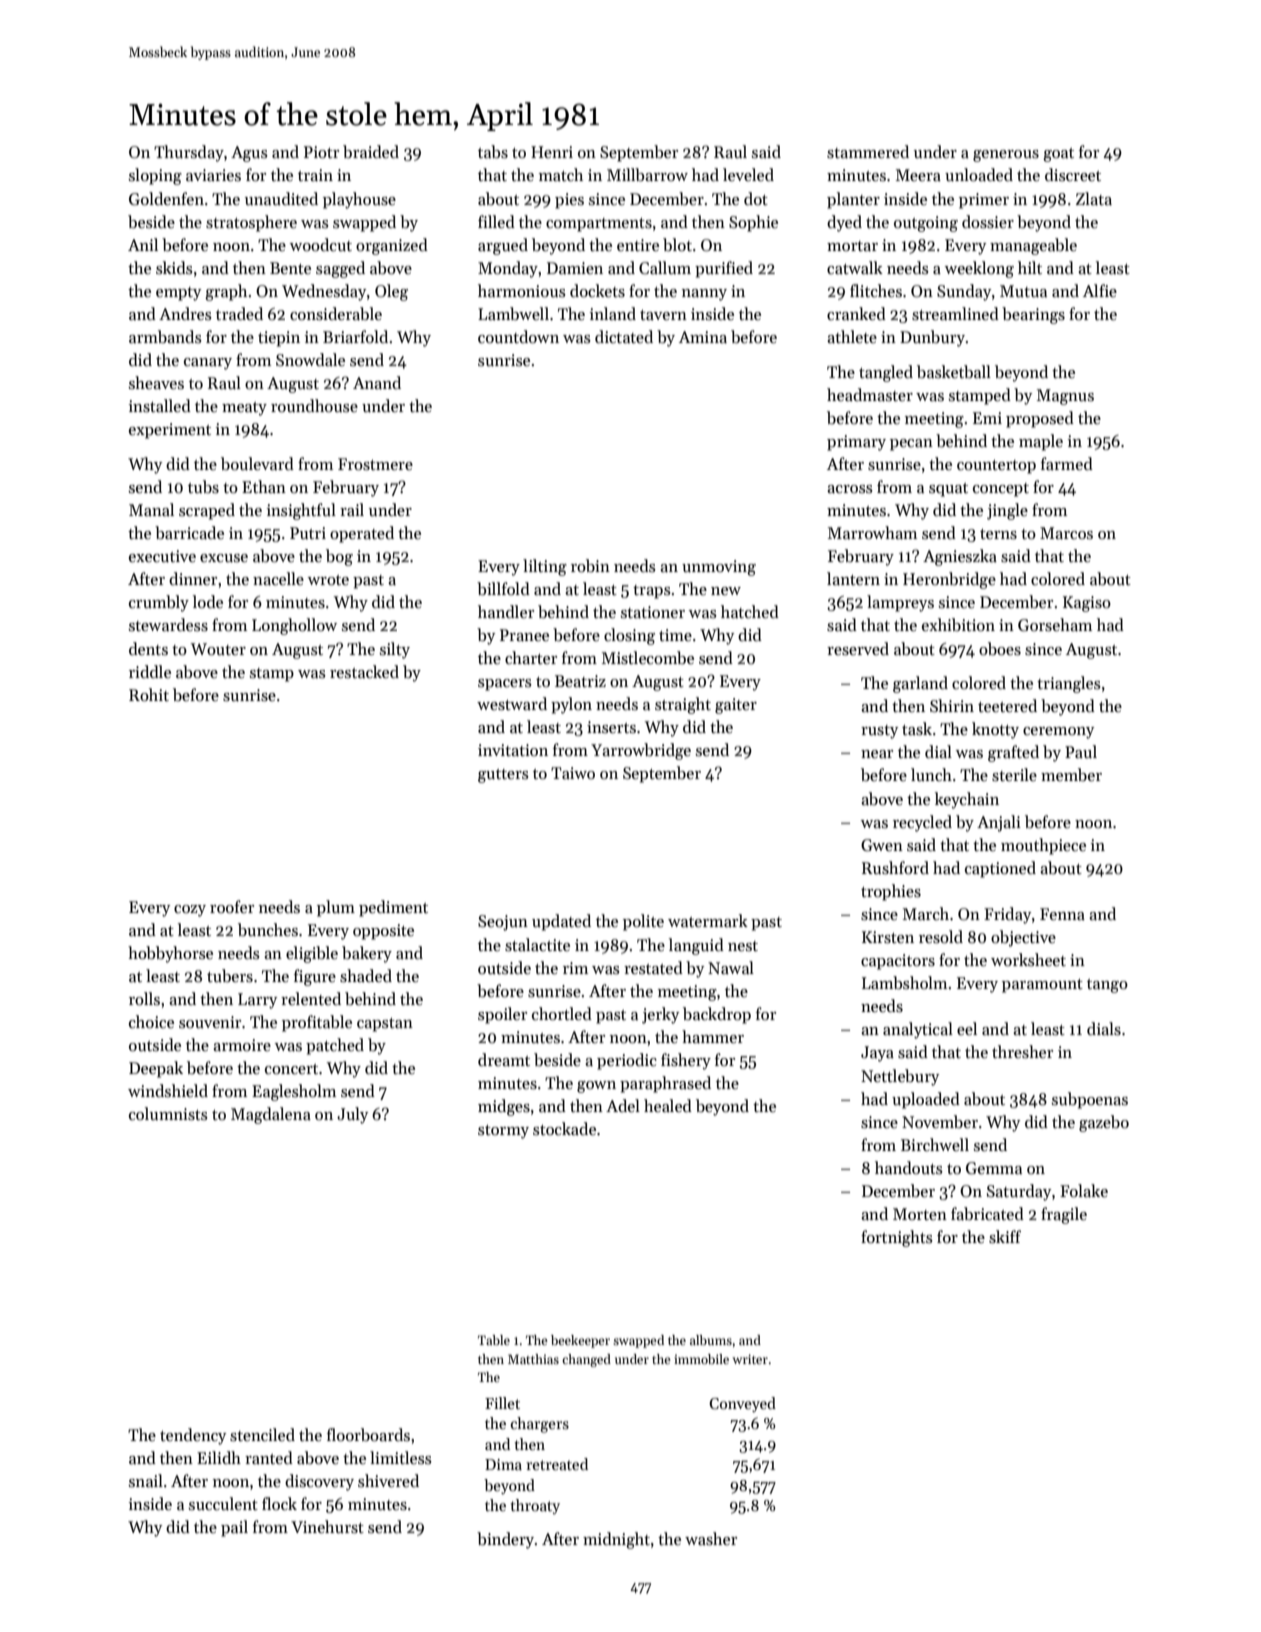 The width and height of the screenshot is (1261, 1632). I want to click on skiff, so click(1005, 1237).
